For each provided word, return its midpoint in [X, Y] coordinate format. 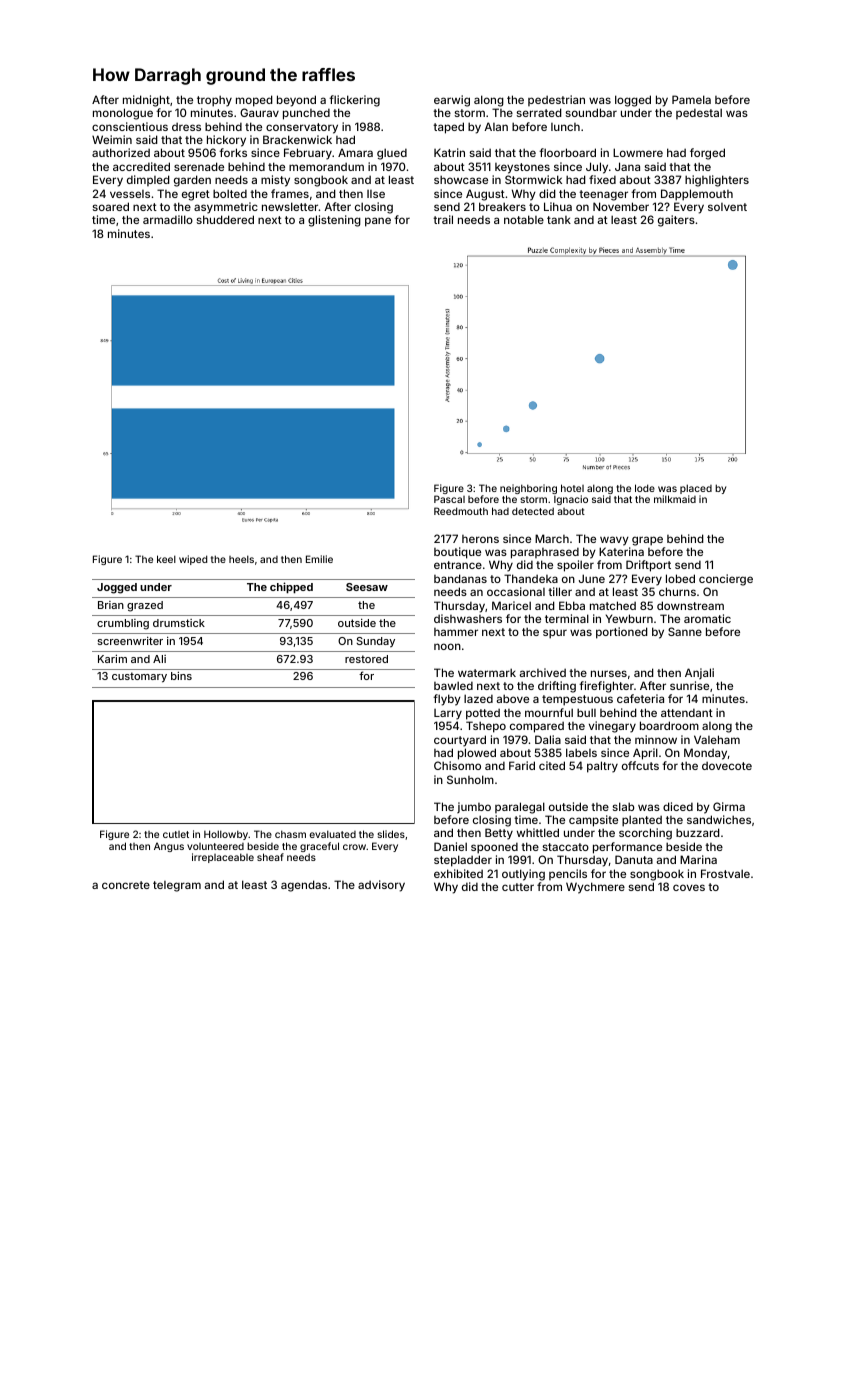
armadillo [168, 219]
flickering [354, 101]
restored [366, 659]
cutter [518, 887]
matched [613, 605]
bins [181, 675]
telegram [177, 886]
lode [645, 488]
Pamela [691, 99]
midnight [146, 101]
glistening [334, 221]
